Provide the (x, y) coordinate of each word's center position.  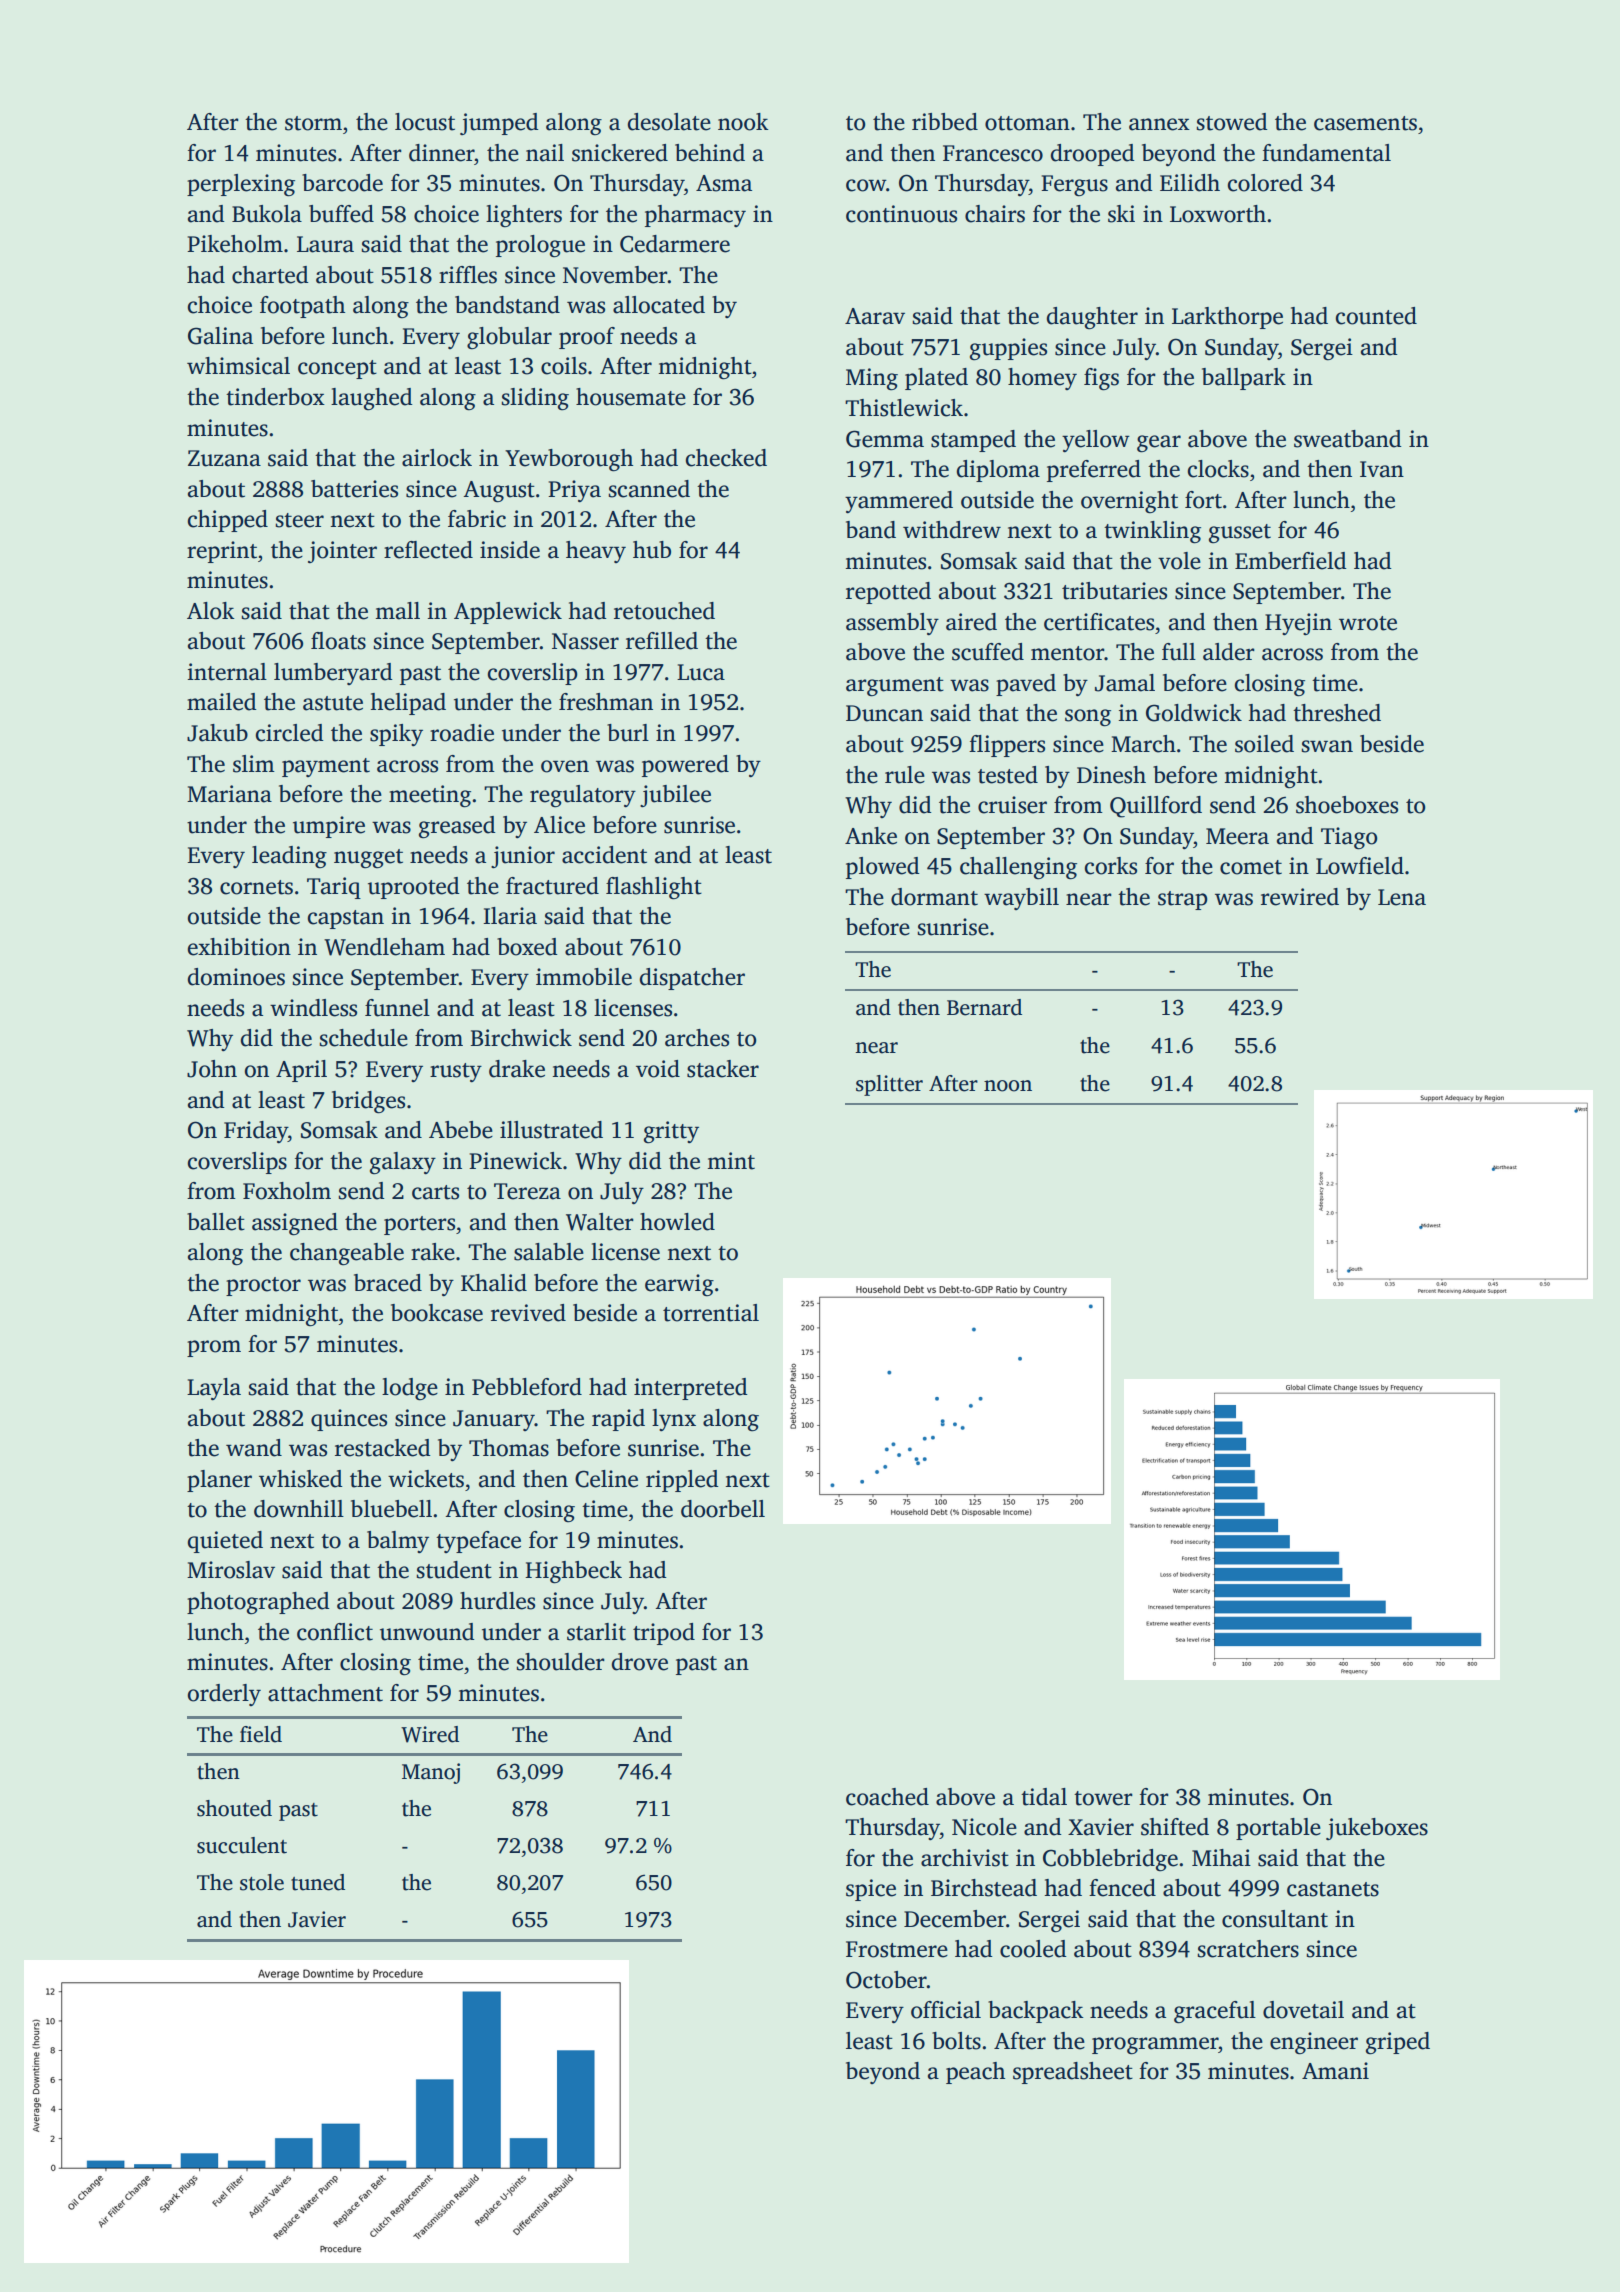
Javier (317, 1919)
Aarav (875, 316)
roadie (462, 733)
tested (1008, 775)
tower (1103, 1798)
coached (887, 1797)
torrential (711, 1313)
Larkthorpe (1227, 318)
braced (388, 1283)
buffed (341, 214)
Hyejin (1298, 624)
